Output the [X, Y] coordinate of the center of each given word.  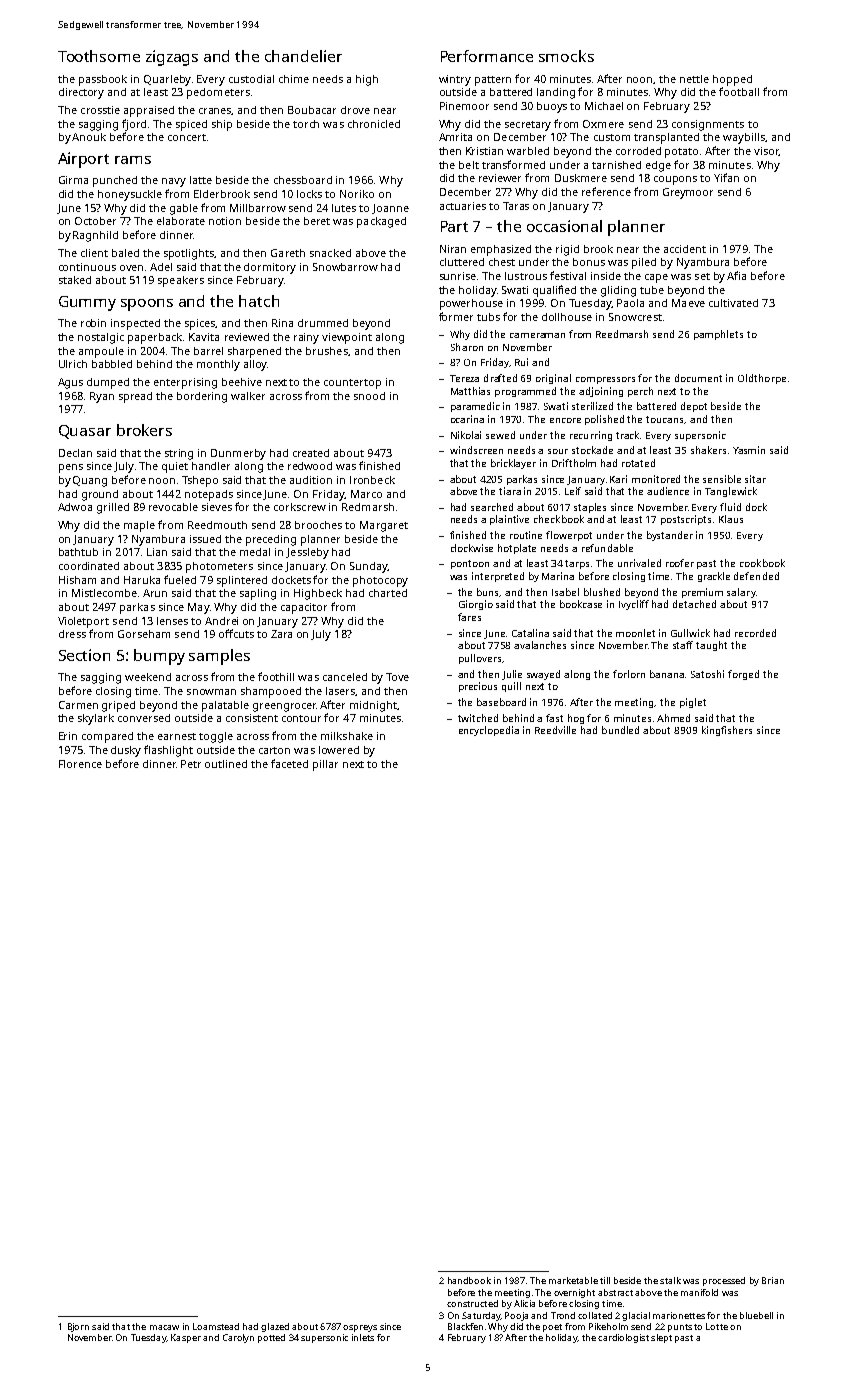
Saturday [481, 1316]
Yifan [726, 177]
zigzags [172, 58]
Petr [191, 764]
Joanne [390, 209]
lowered [339, 750]
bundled [620, 730]
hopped [732, 80]
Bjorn [78, 1327]
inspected [135, 324]
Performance [487, 56]
